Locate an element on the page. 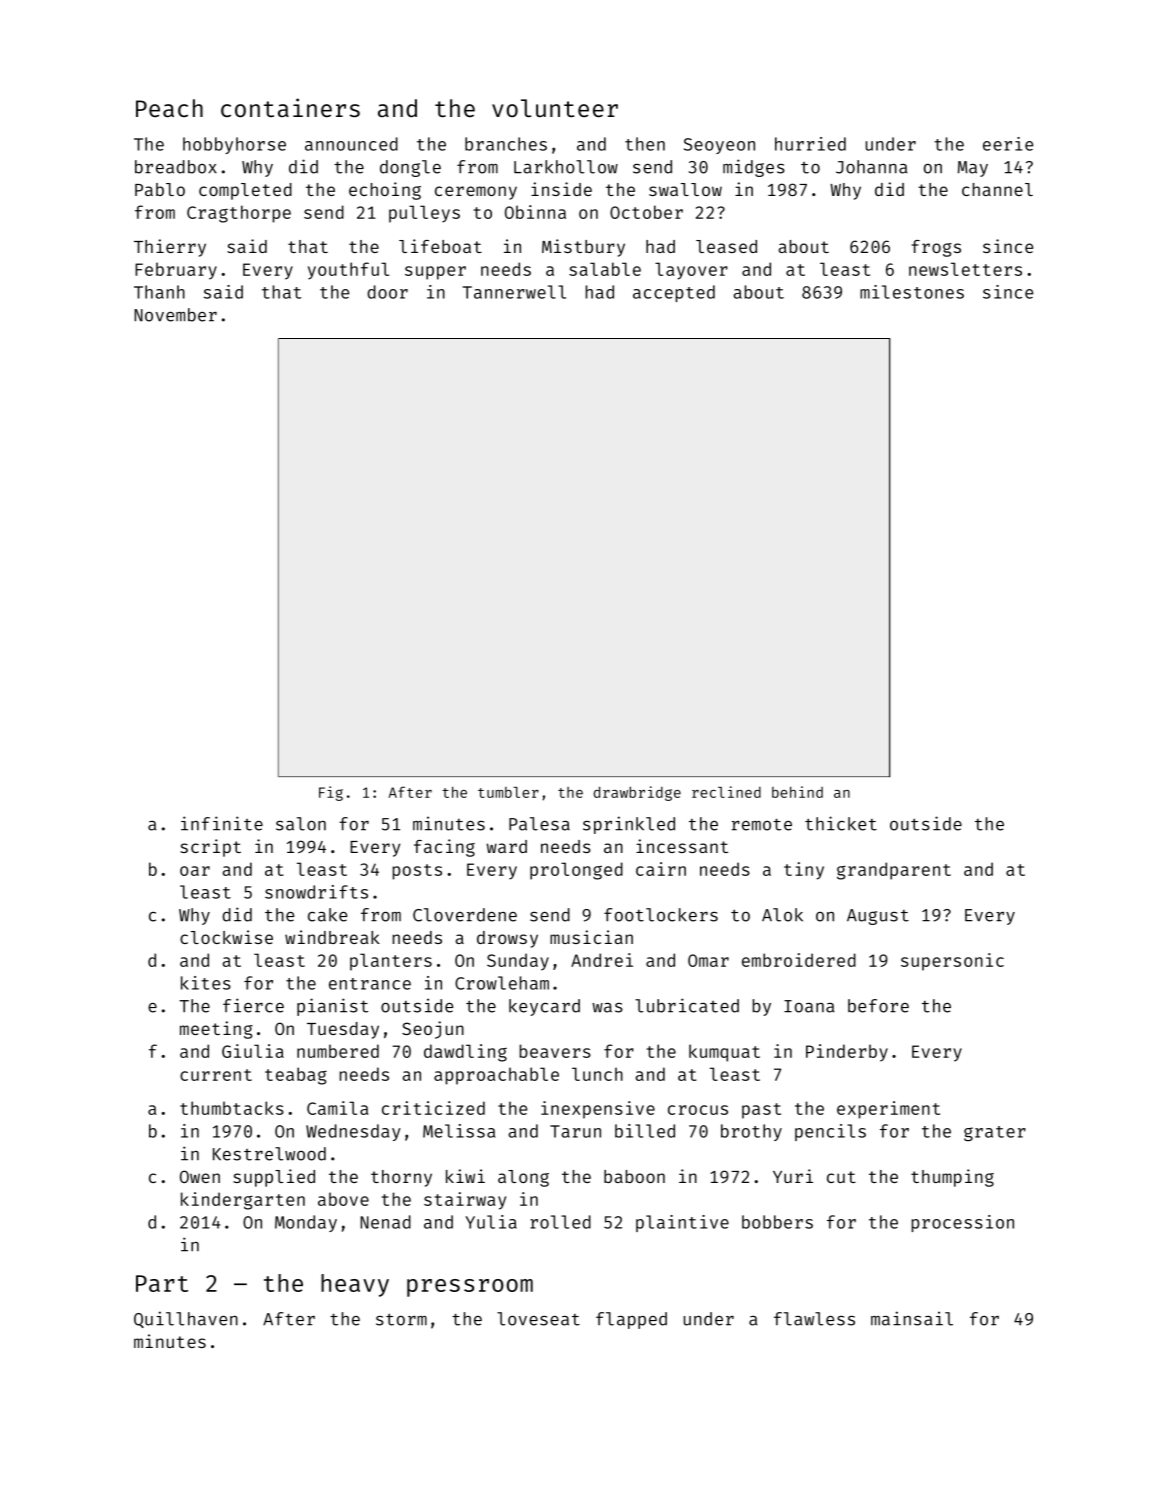 This document has height=1511, width=1168. clockwise is located at coordinates (226, 937).
